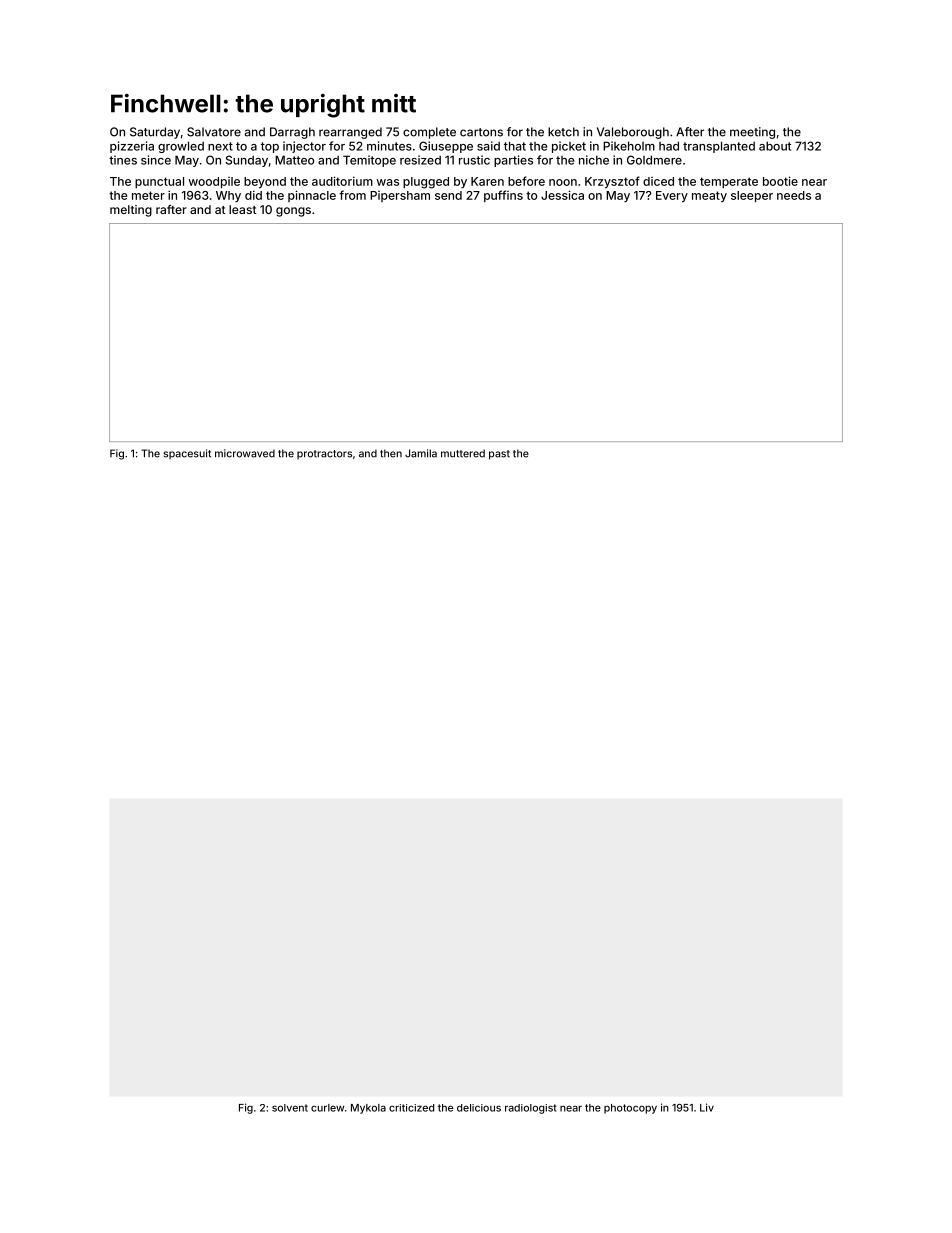 This image has width=952, height=1233. What do you see at coordinates (155, 133) in the image?
I see `Saturday` at bounding box center [155, 133].
